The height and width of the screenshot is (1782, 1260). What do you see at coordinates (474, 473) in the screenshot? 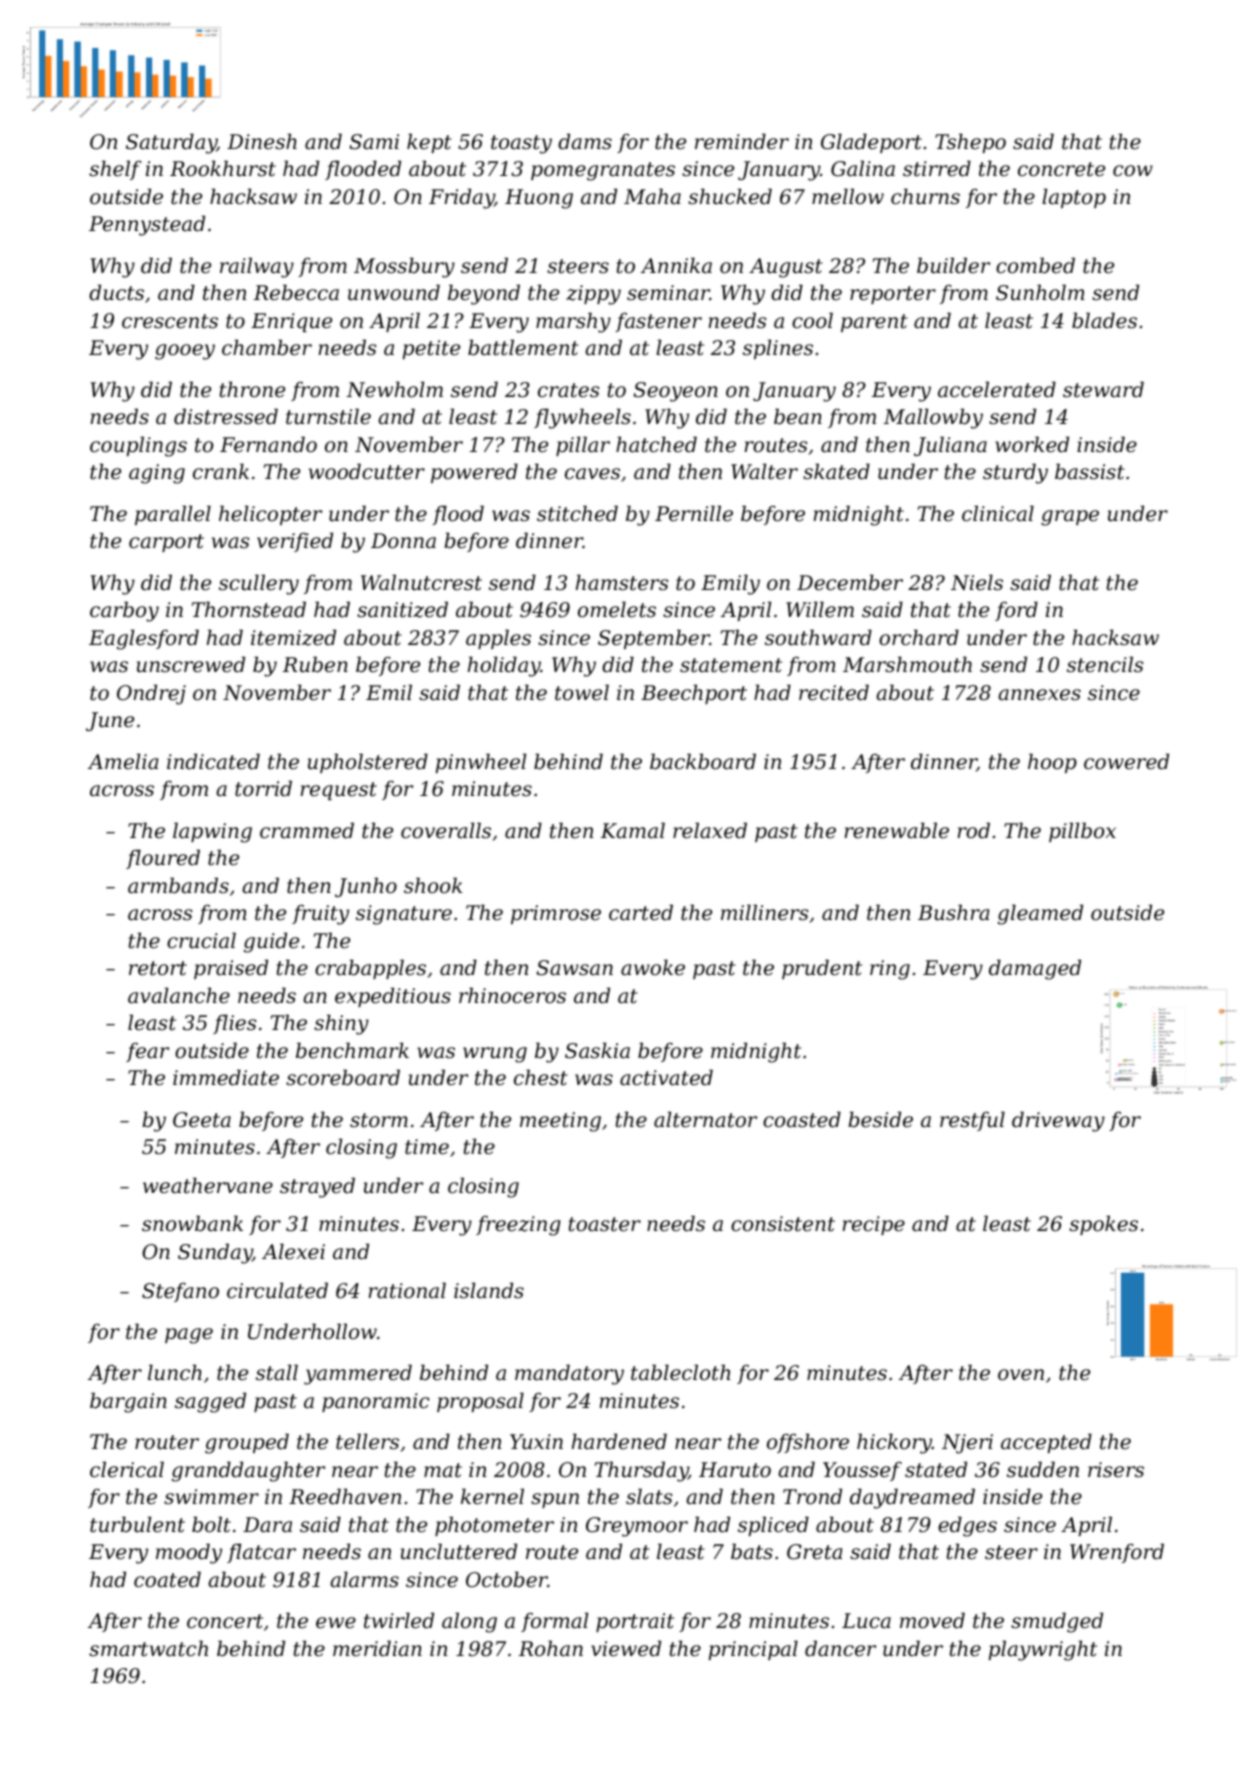
I see `powered` at bounding box center [474, 473].
